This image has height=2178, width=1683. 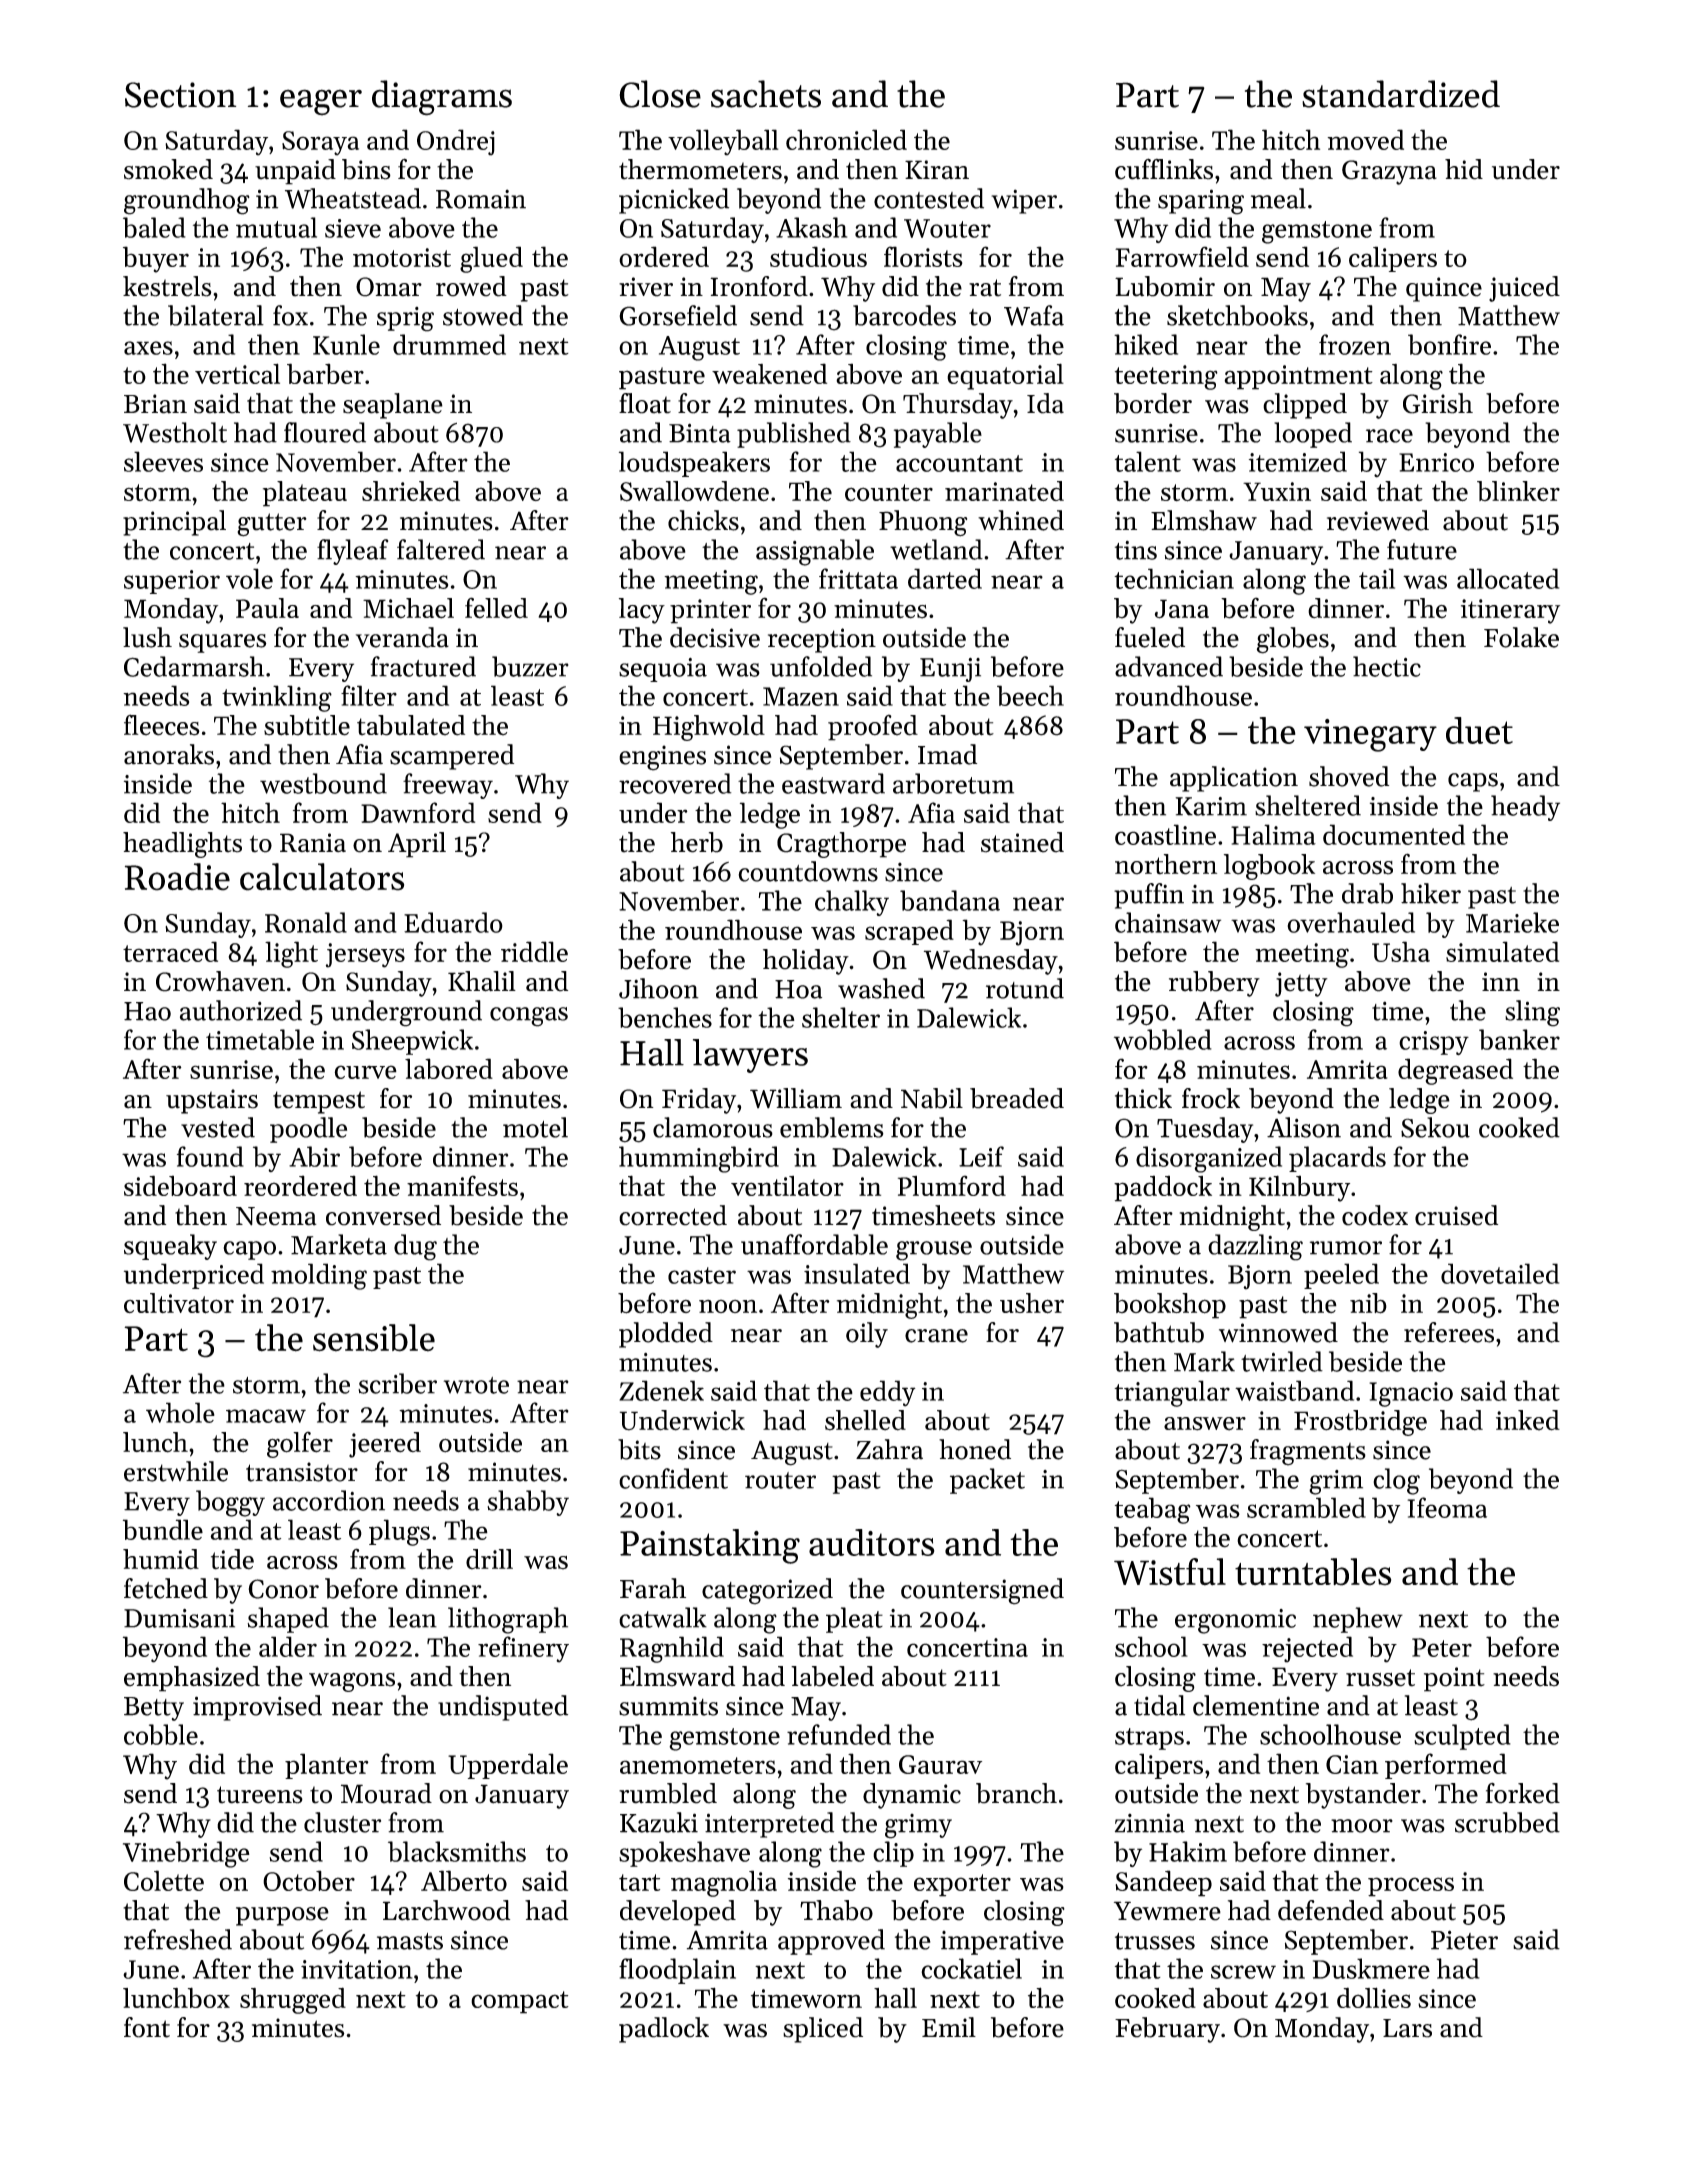 I want to click on caps, so click(x=1473, y=782).
